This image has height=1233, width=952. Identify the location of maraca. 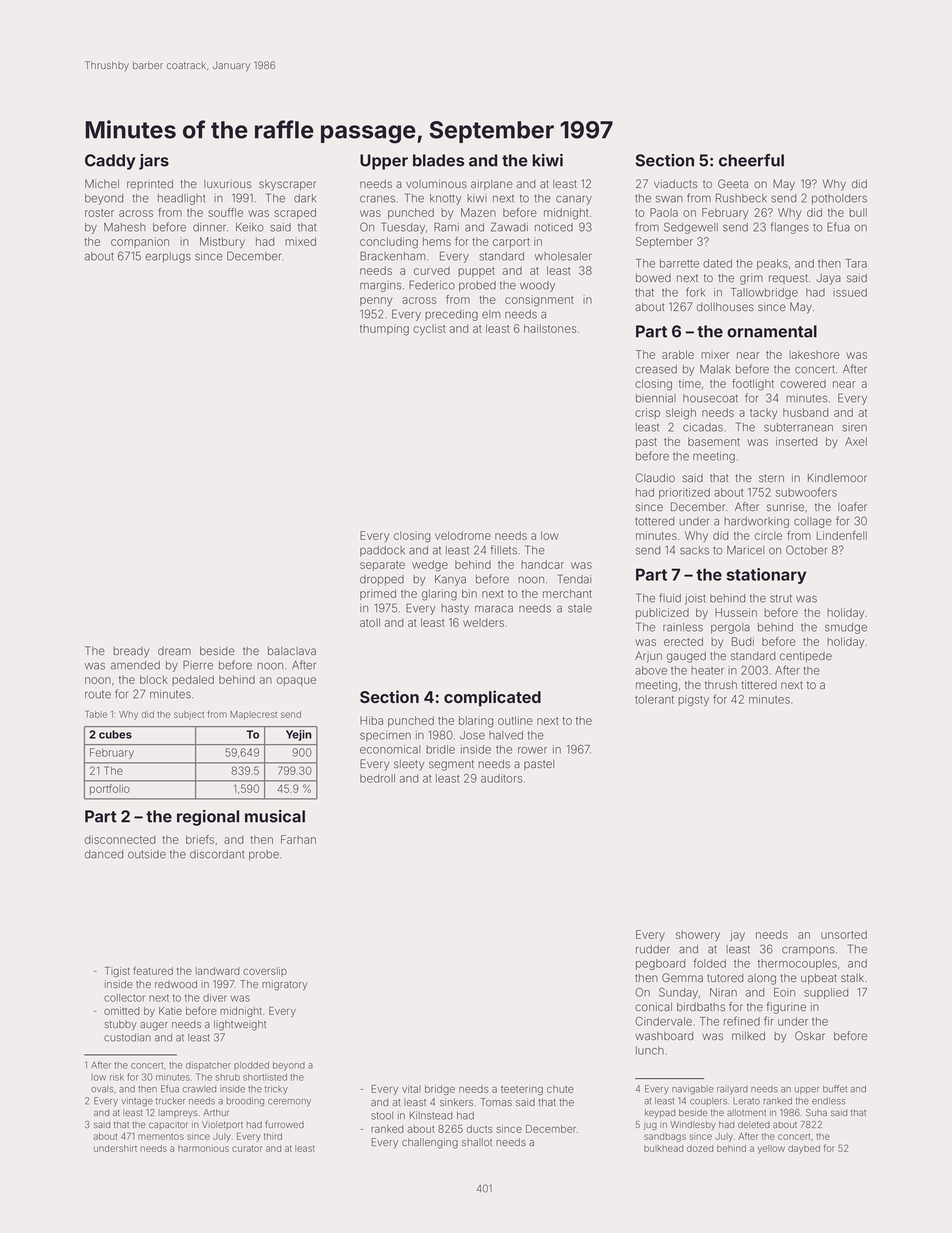
(494, 609).
